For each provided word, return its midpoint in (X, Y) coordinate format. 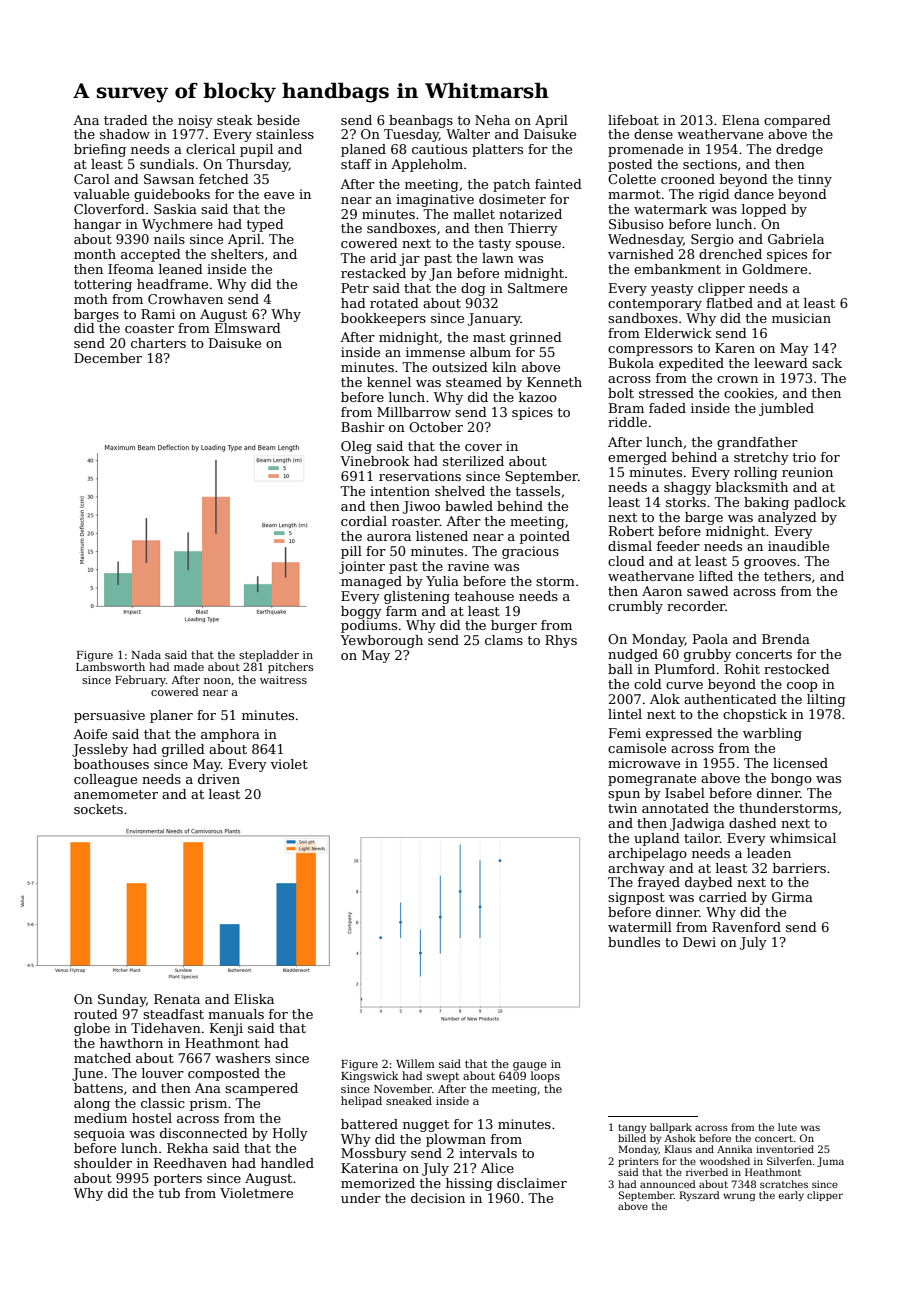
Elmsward (248, 328)
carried (723, 897)
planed (363, 150)
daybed (709, 883)
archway (636, 869)
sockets (98, 809)
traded (126, 120)
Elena (741, 120)
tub (169, 1193)
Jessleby (100, 750)
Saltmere (537, 288)
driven (219, 779)
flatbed (729, 303)
